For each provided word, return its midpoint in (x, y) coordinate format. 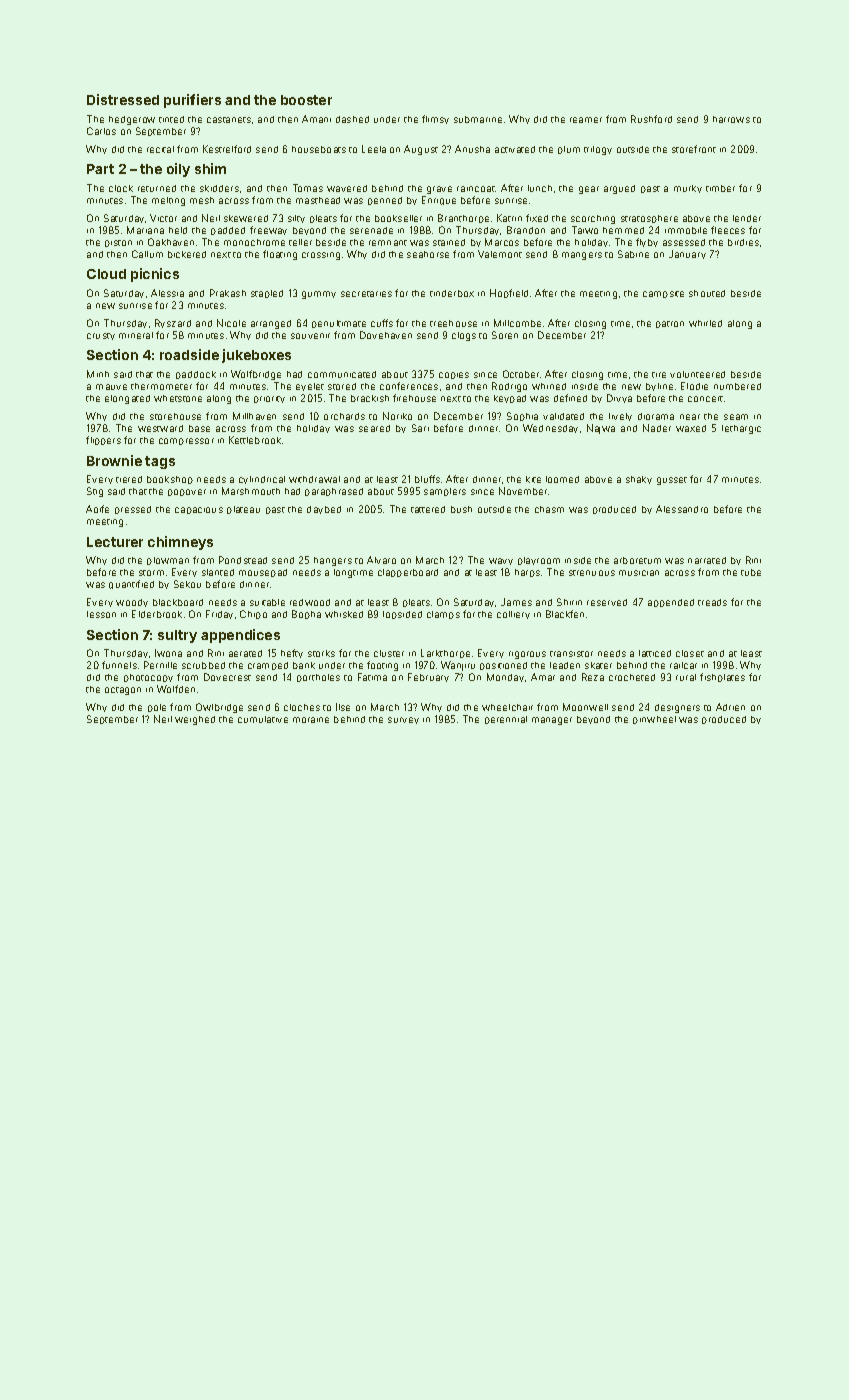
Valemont (500, 254)
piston (118, 243)
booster (306, 100)
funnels (119, 665)
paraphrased (334, 492)
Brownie (114, 460)
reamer (586, 120)
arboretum (637, 560)
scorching (593, 219)
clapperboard (408, 573)
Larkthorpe (445, 653)
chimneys (180, 543)
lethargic (741, 429)
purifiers (192, 101)
